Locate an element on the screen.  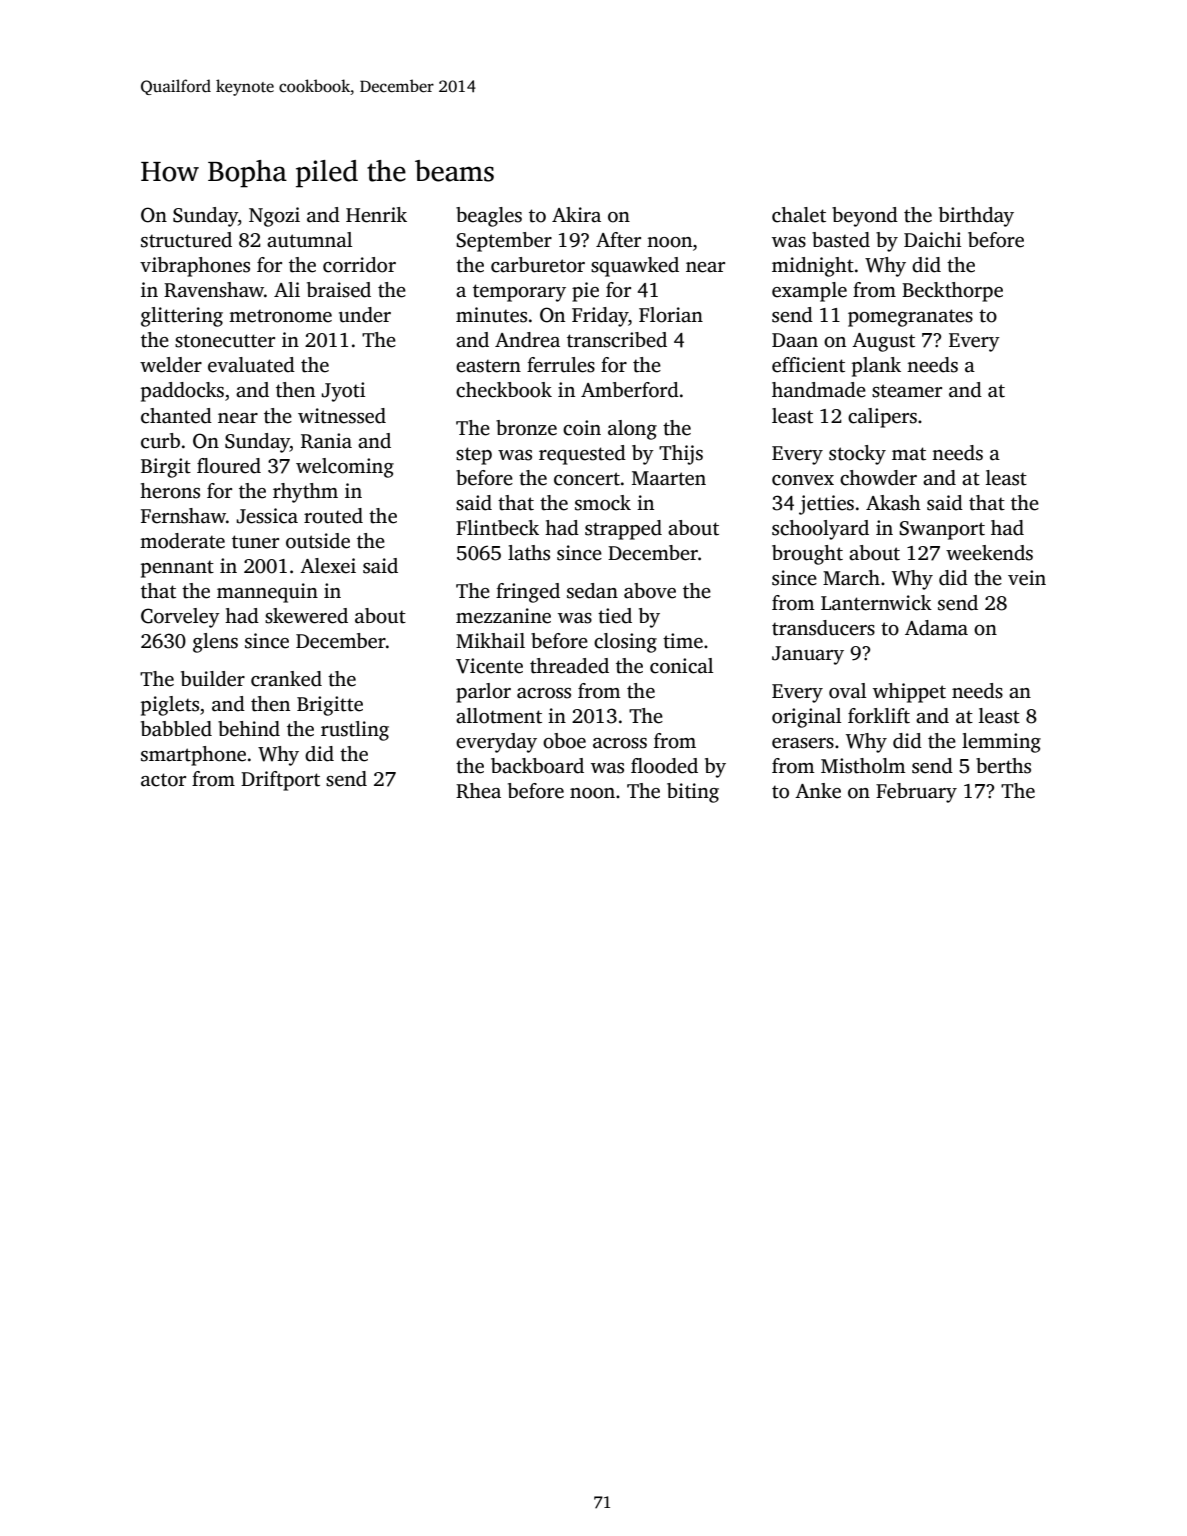
carburetor is located at coordinates (538, 265).
